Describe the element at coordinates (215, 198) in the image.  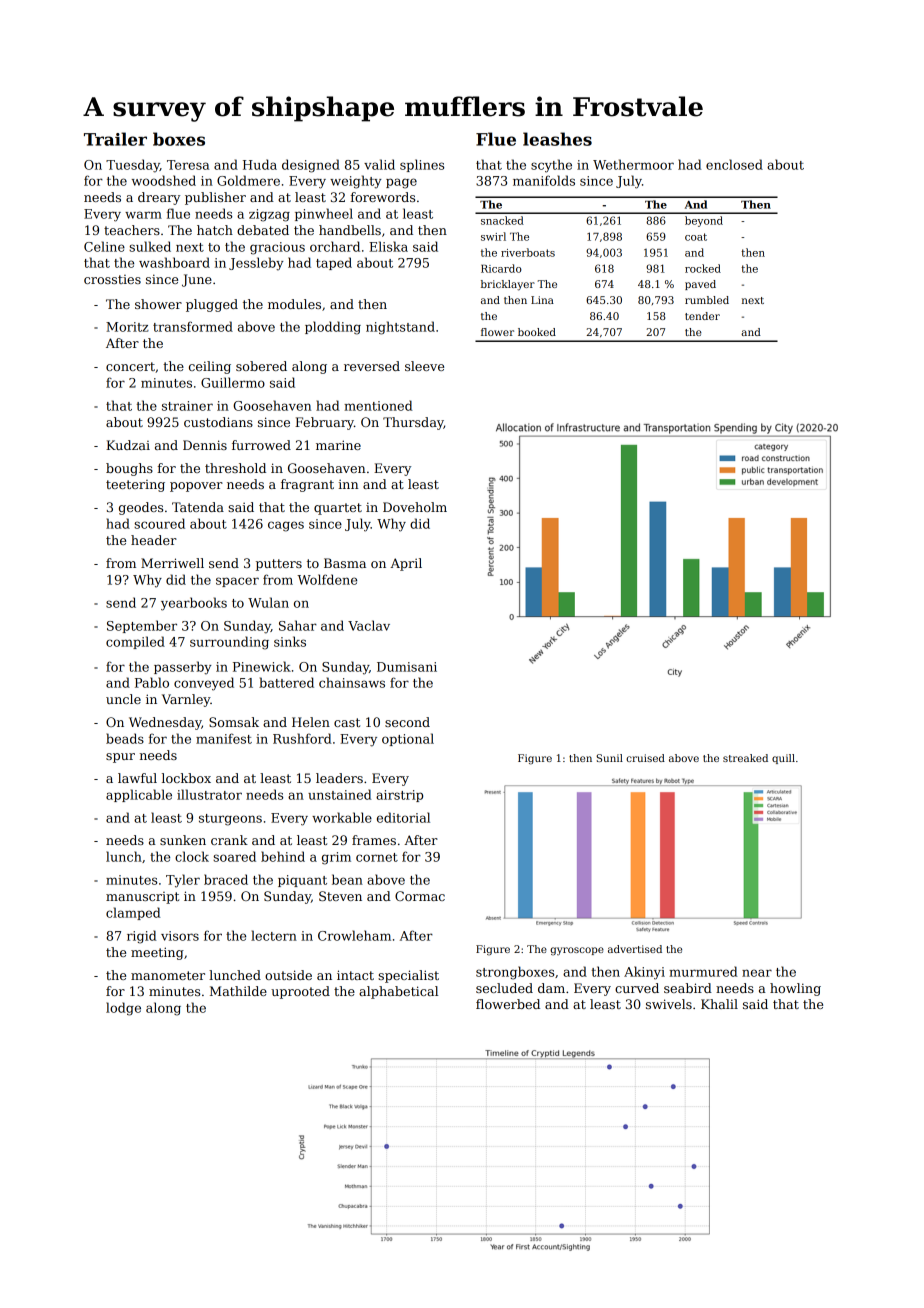
I see `publisher` at that location.
